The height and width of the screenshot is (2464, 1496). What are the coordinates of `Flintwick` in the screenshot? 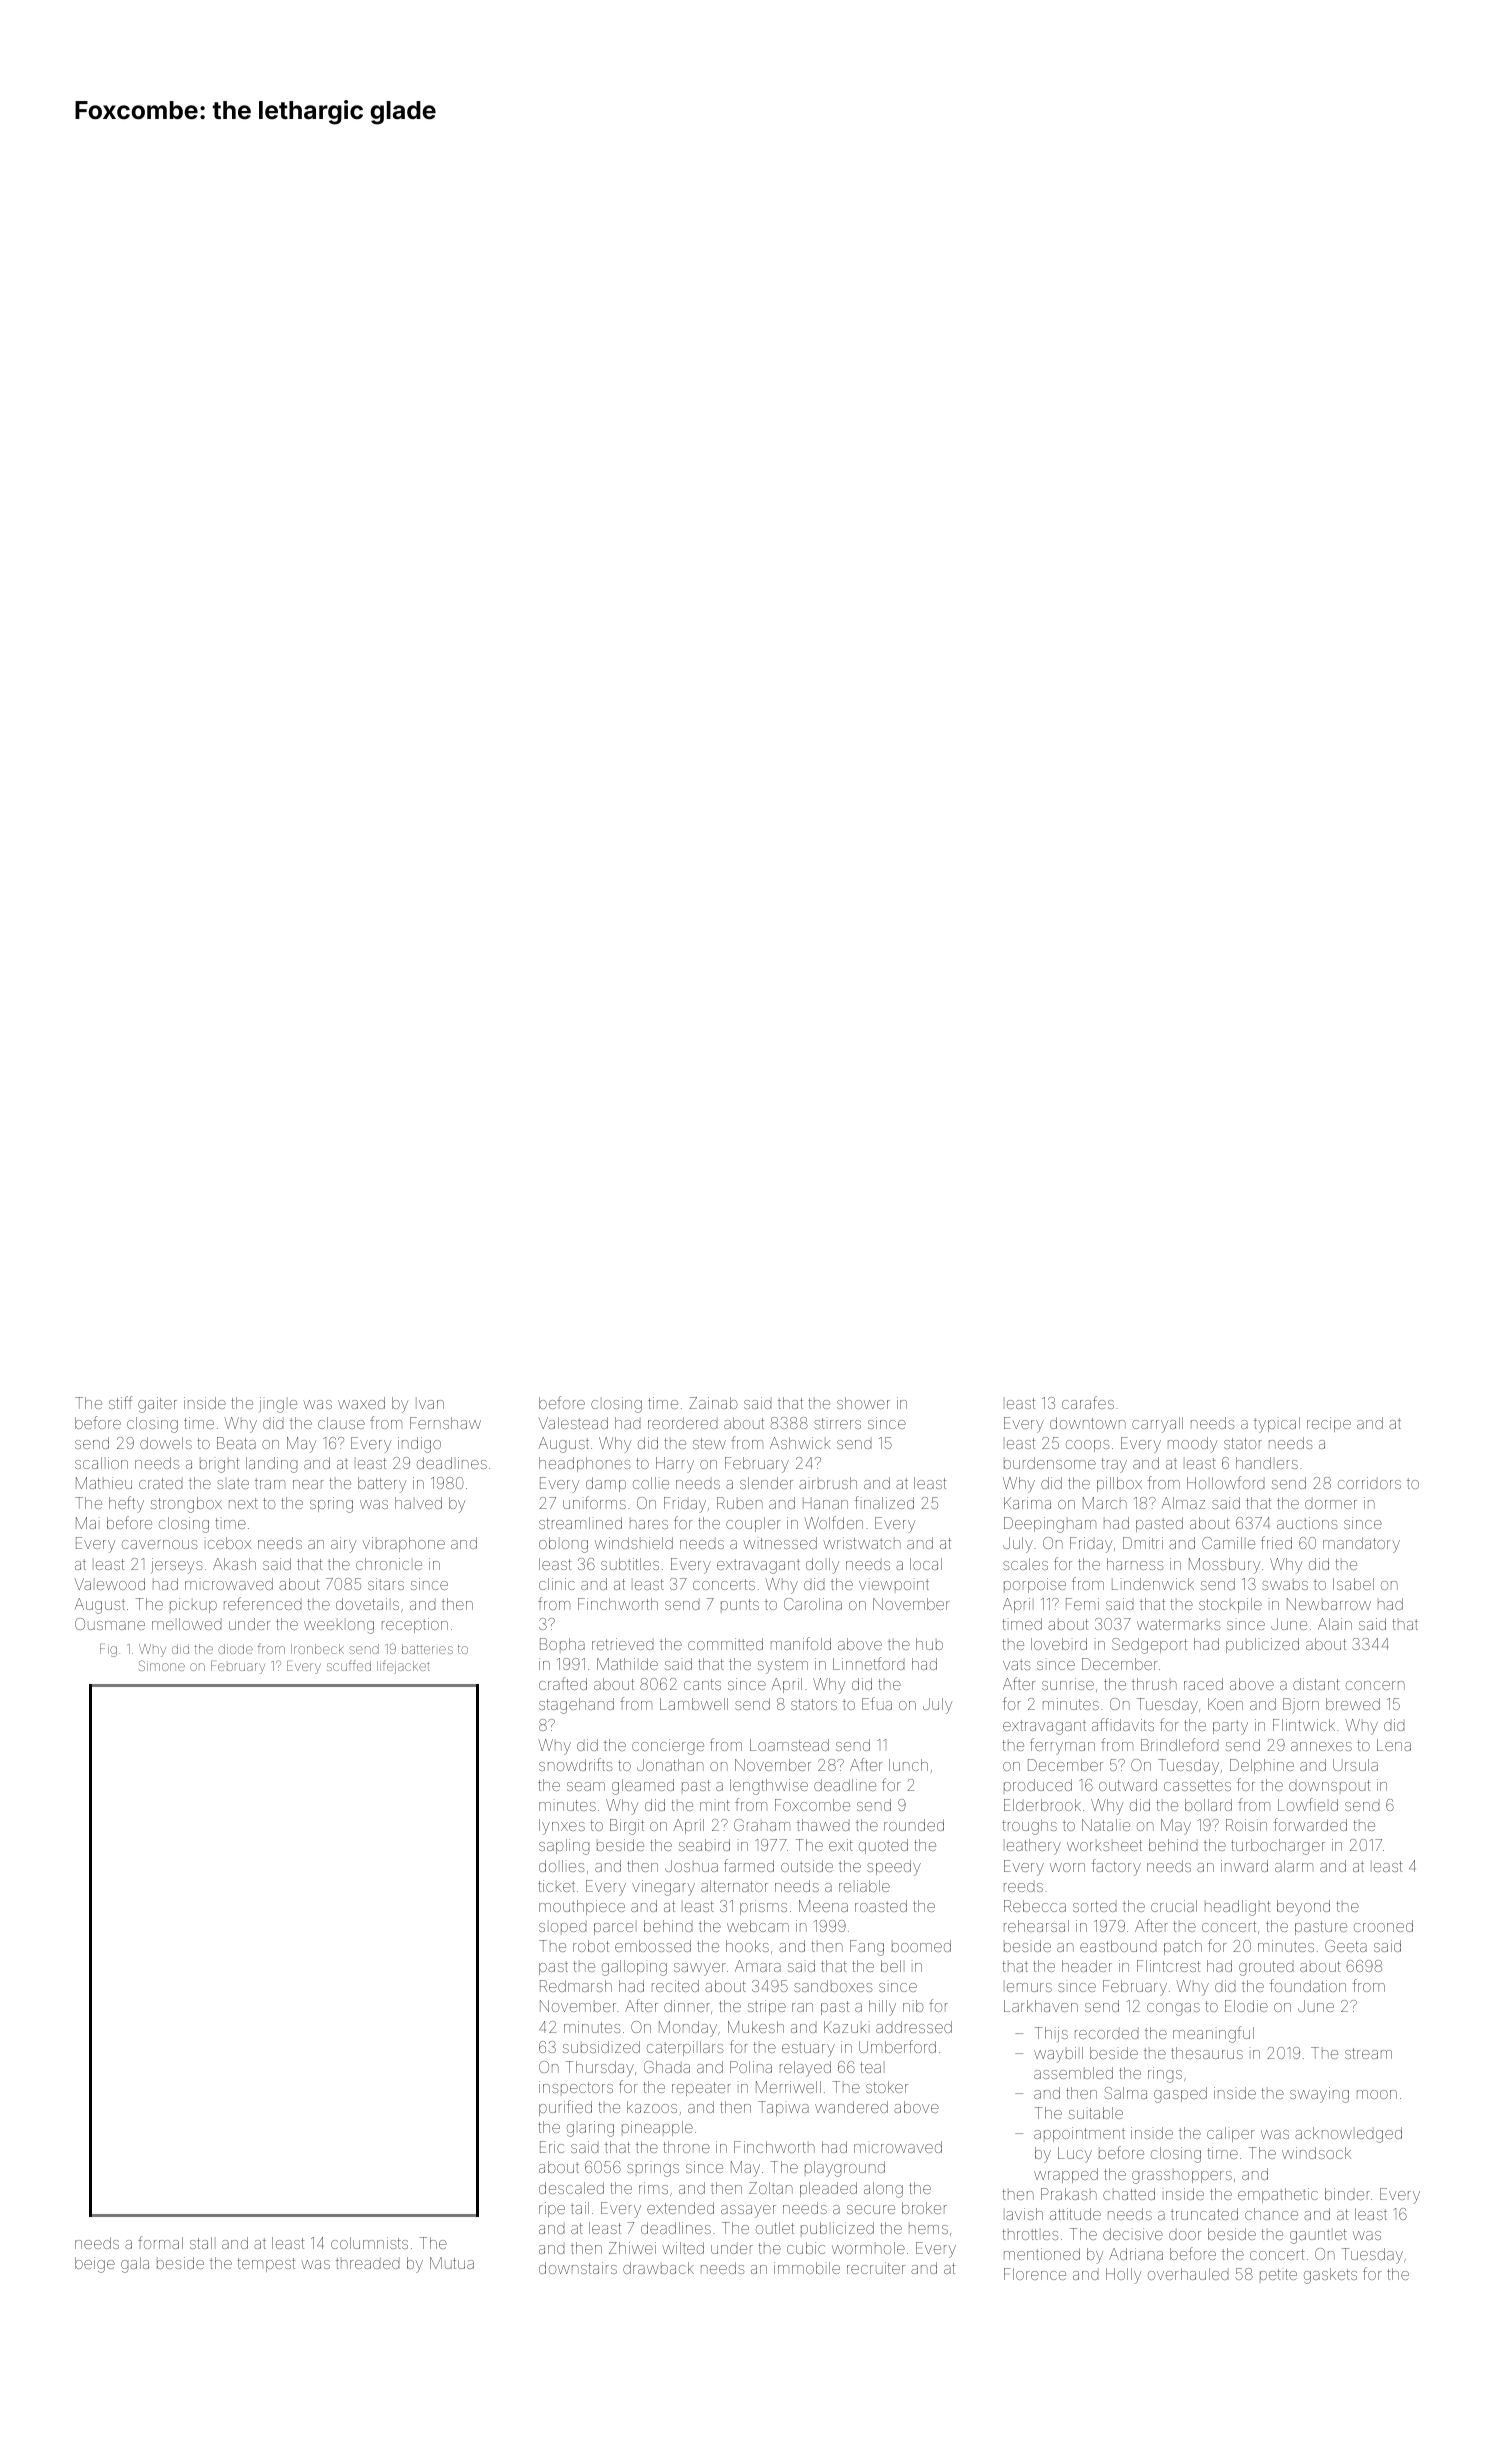 It's located at (1304, 1725).
